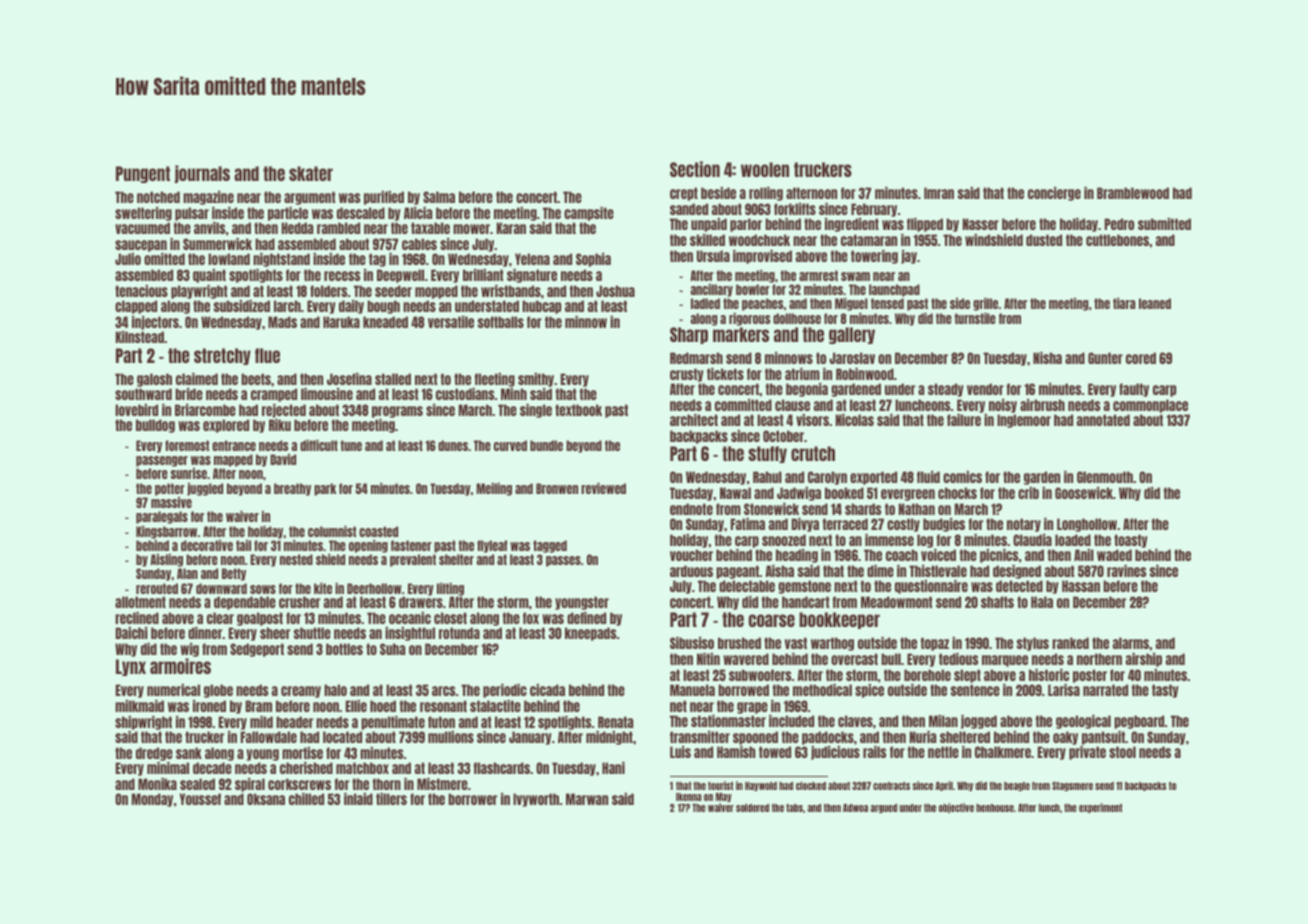  What do you see at coordinates (393, 723) in the document?
I see `penultimate` at bounding box center [393, 723].
